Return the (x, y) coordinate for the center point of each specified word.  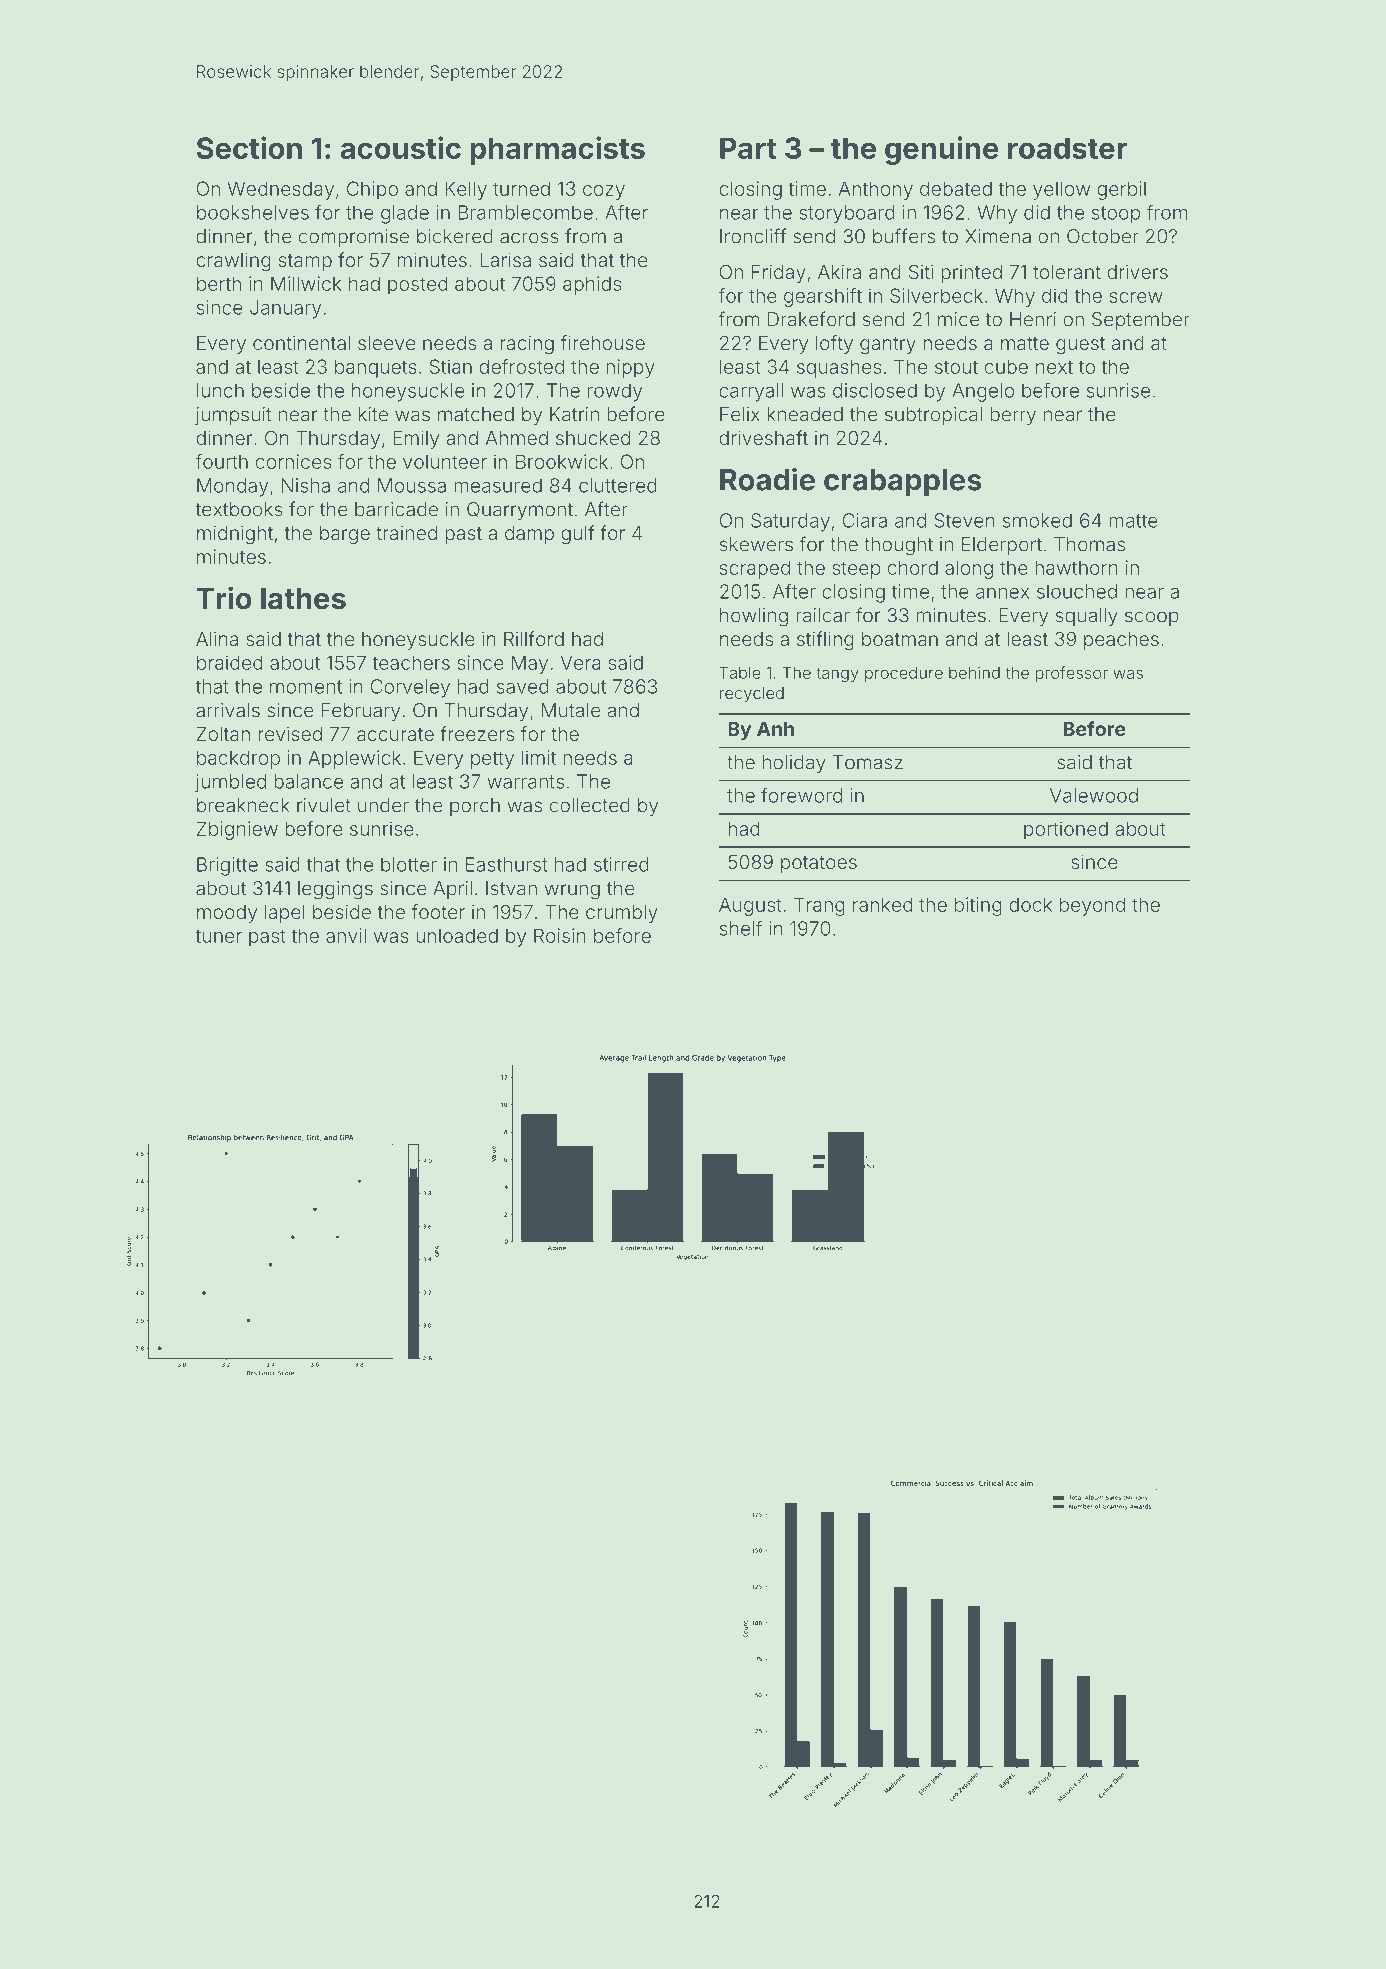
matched (476, 414)
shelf (741, 928)
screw (1136, 297)
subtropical (933, 416)
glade (405, 214)
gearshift (823, 297)
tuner (218, 936)
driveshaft (763, 437)
